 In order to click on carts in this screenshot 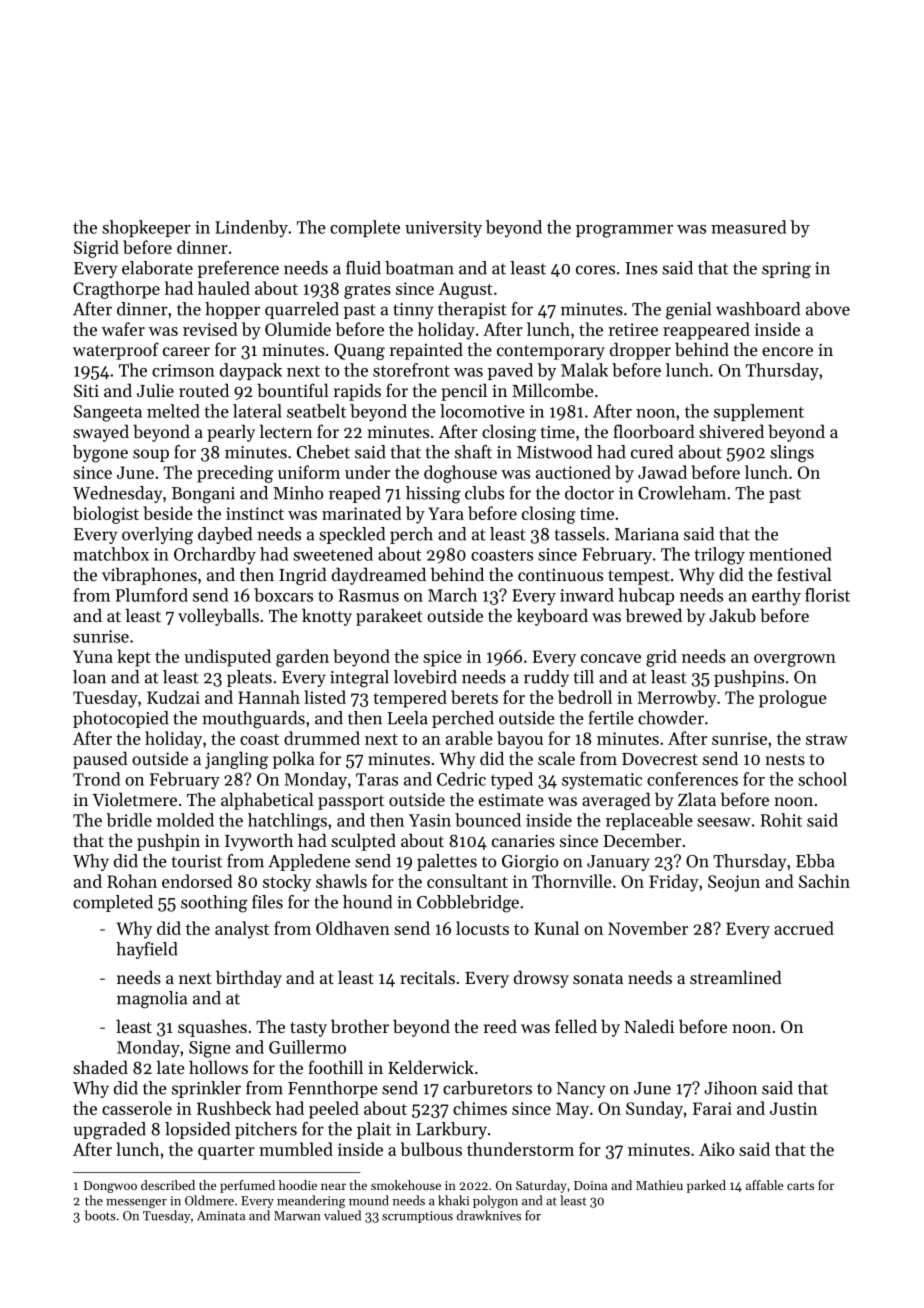, I will do `click(800, 1186)`.
